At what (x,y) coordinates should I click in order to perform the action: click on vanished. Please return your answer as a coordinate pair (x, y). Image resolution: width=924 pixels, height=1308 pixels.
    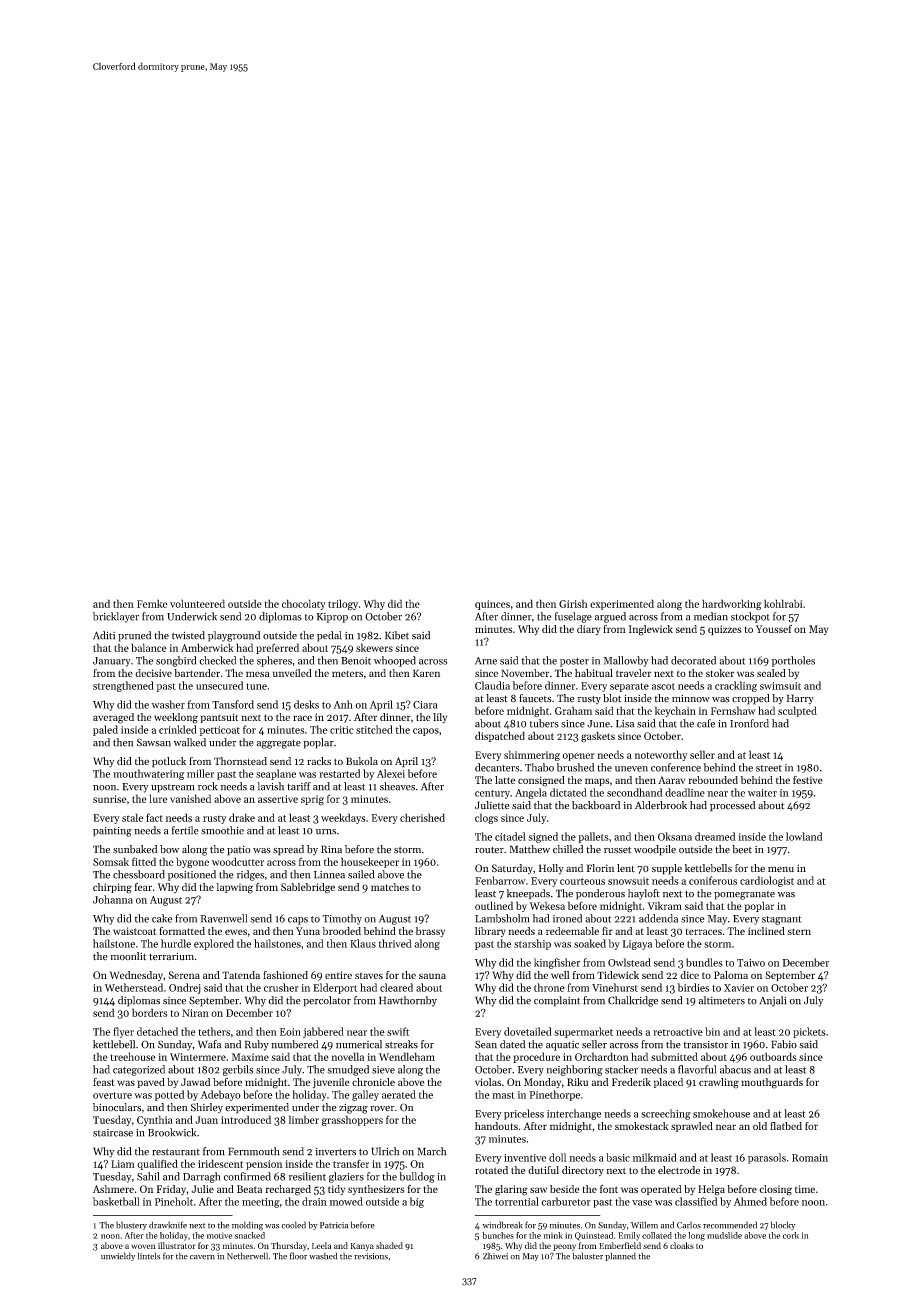
    Looking at the image, I should click on (190, 798).
